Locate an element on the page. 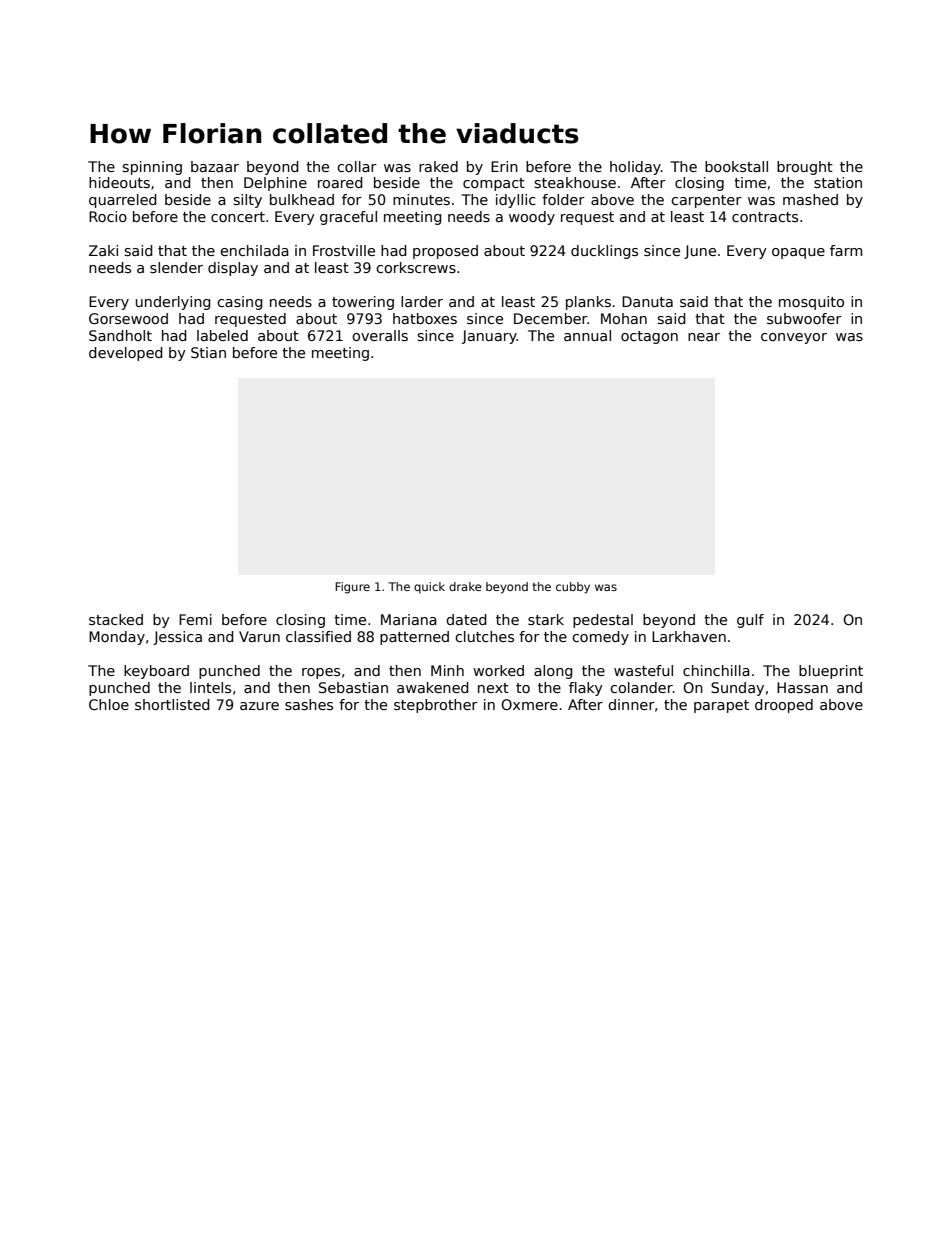 This page has height=1233, width=952. hideouts is located at coordinates (119, 182).
